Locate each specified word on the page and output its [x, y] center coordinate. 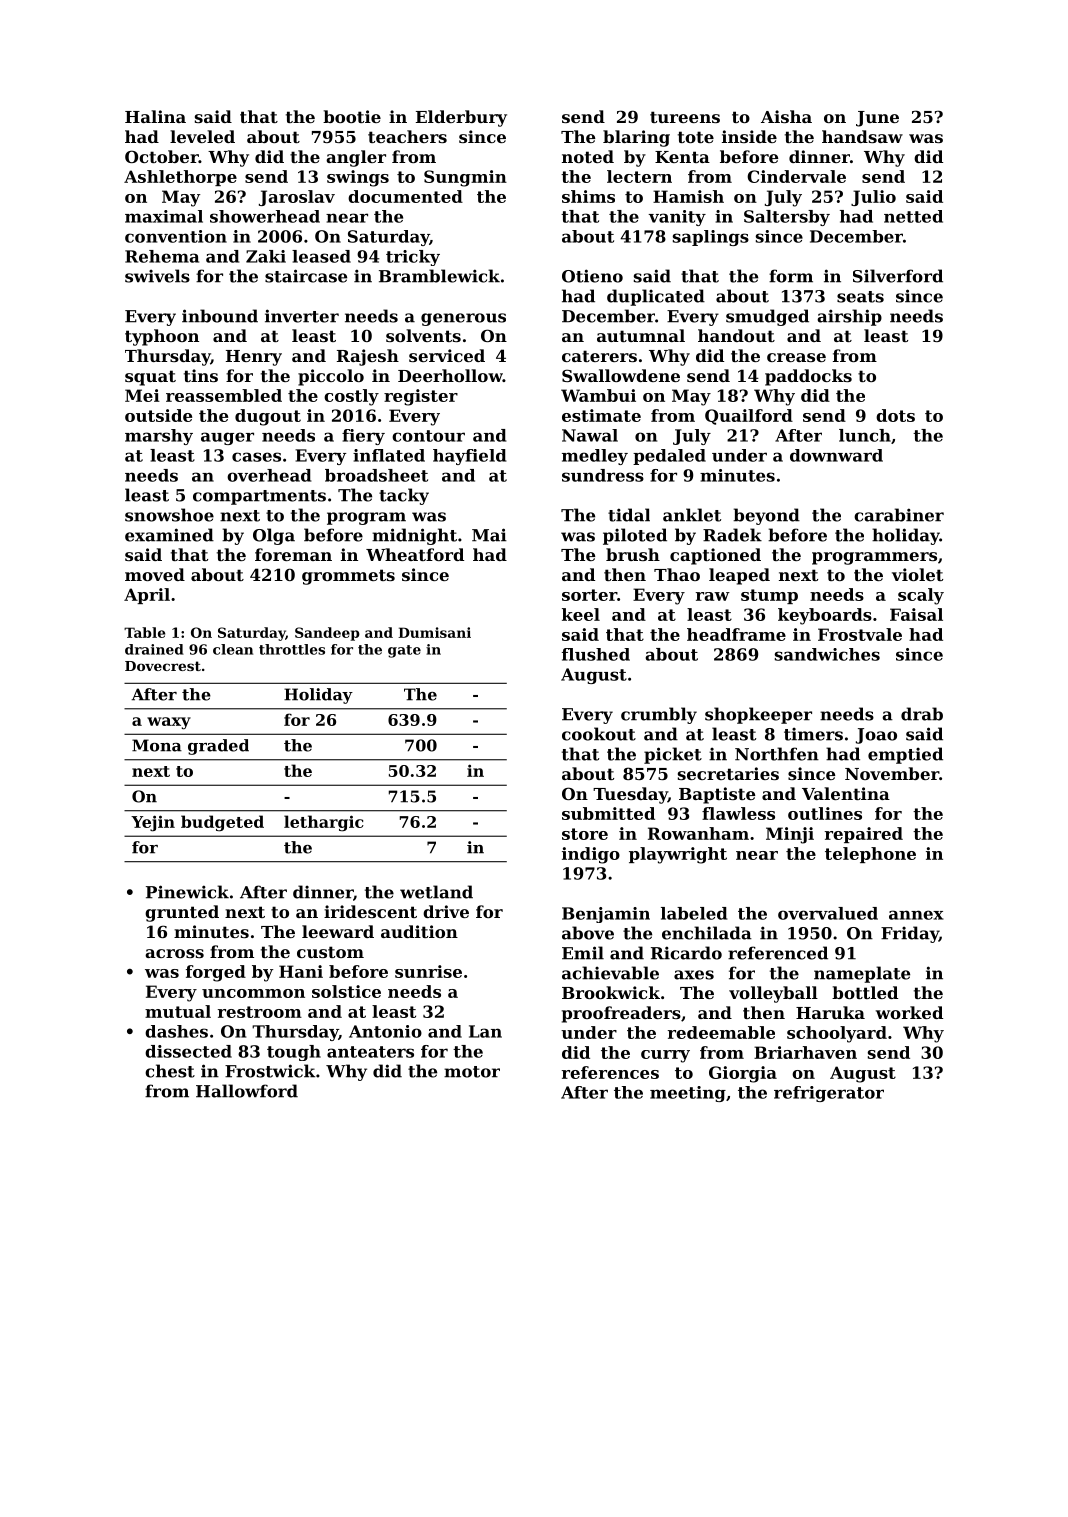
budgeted [222, 823]
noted [588, 156]
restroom [260, 1012]
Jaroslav [297, 198]
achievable [610, 973]
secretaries [728, 773]
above [588, 933]
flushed [596, 654]
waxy [169, 723]
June [877, 119]
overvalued [828, 913]
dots [895, 415]
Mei [142, 395]
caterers [599, 356]
